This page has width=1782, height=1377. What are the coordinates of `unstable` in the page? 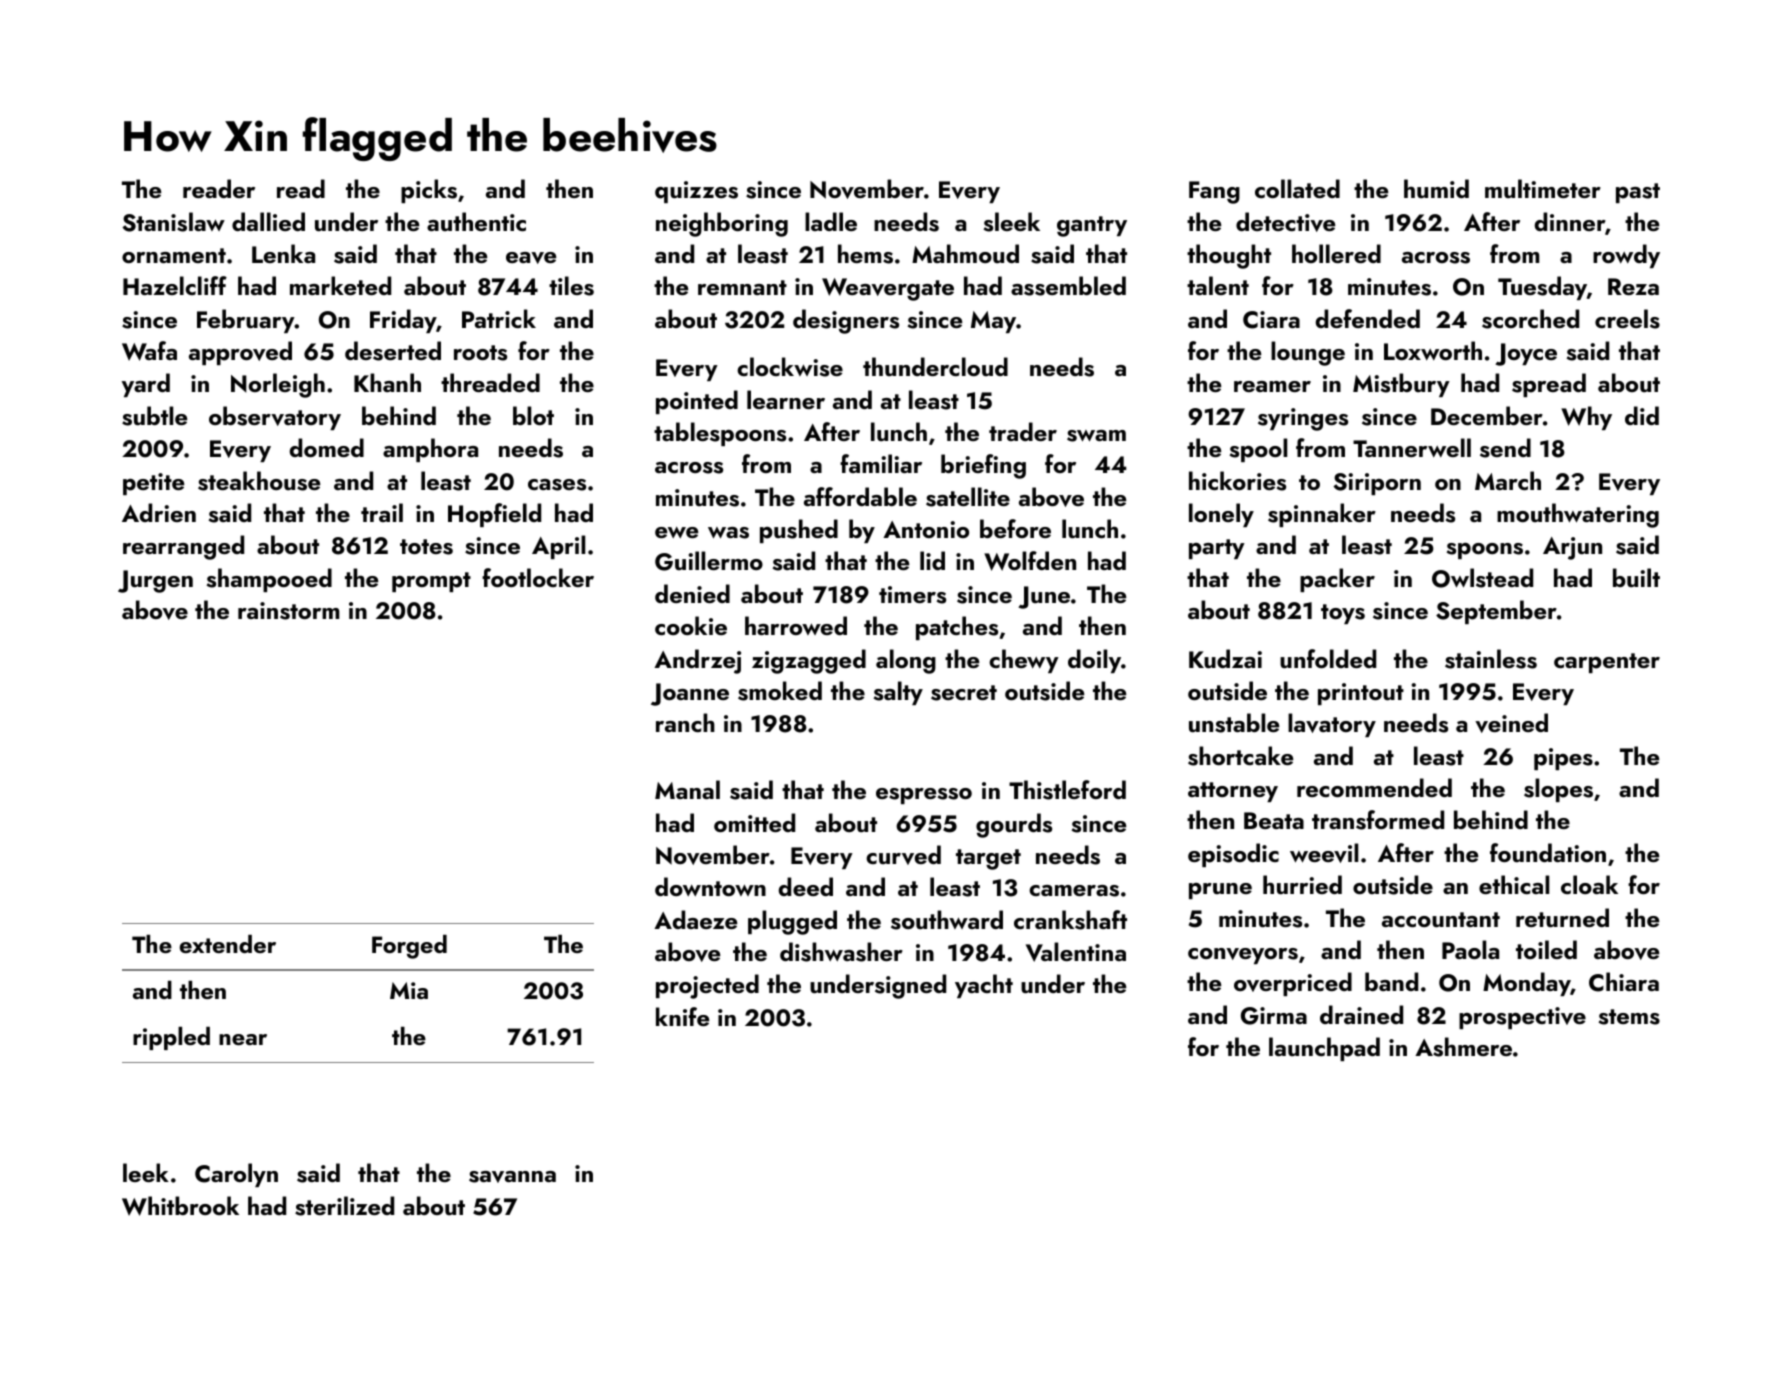 It's located at (1234, 723).
